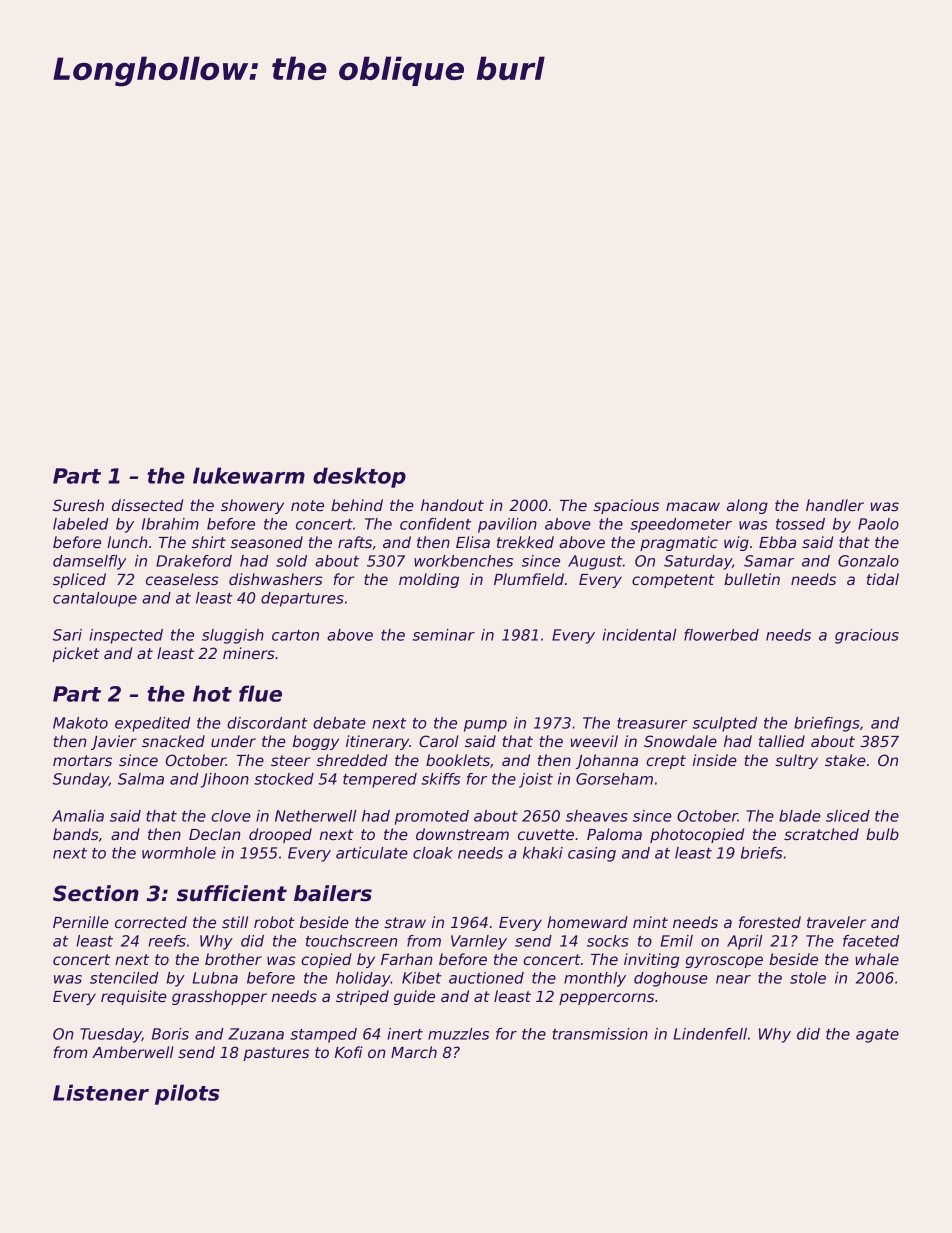  I want to click on pavilion, so click(507, 525).
